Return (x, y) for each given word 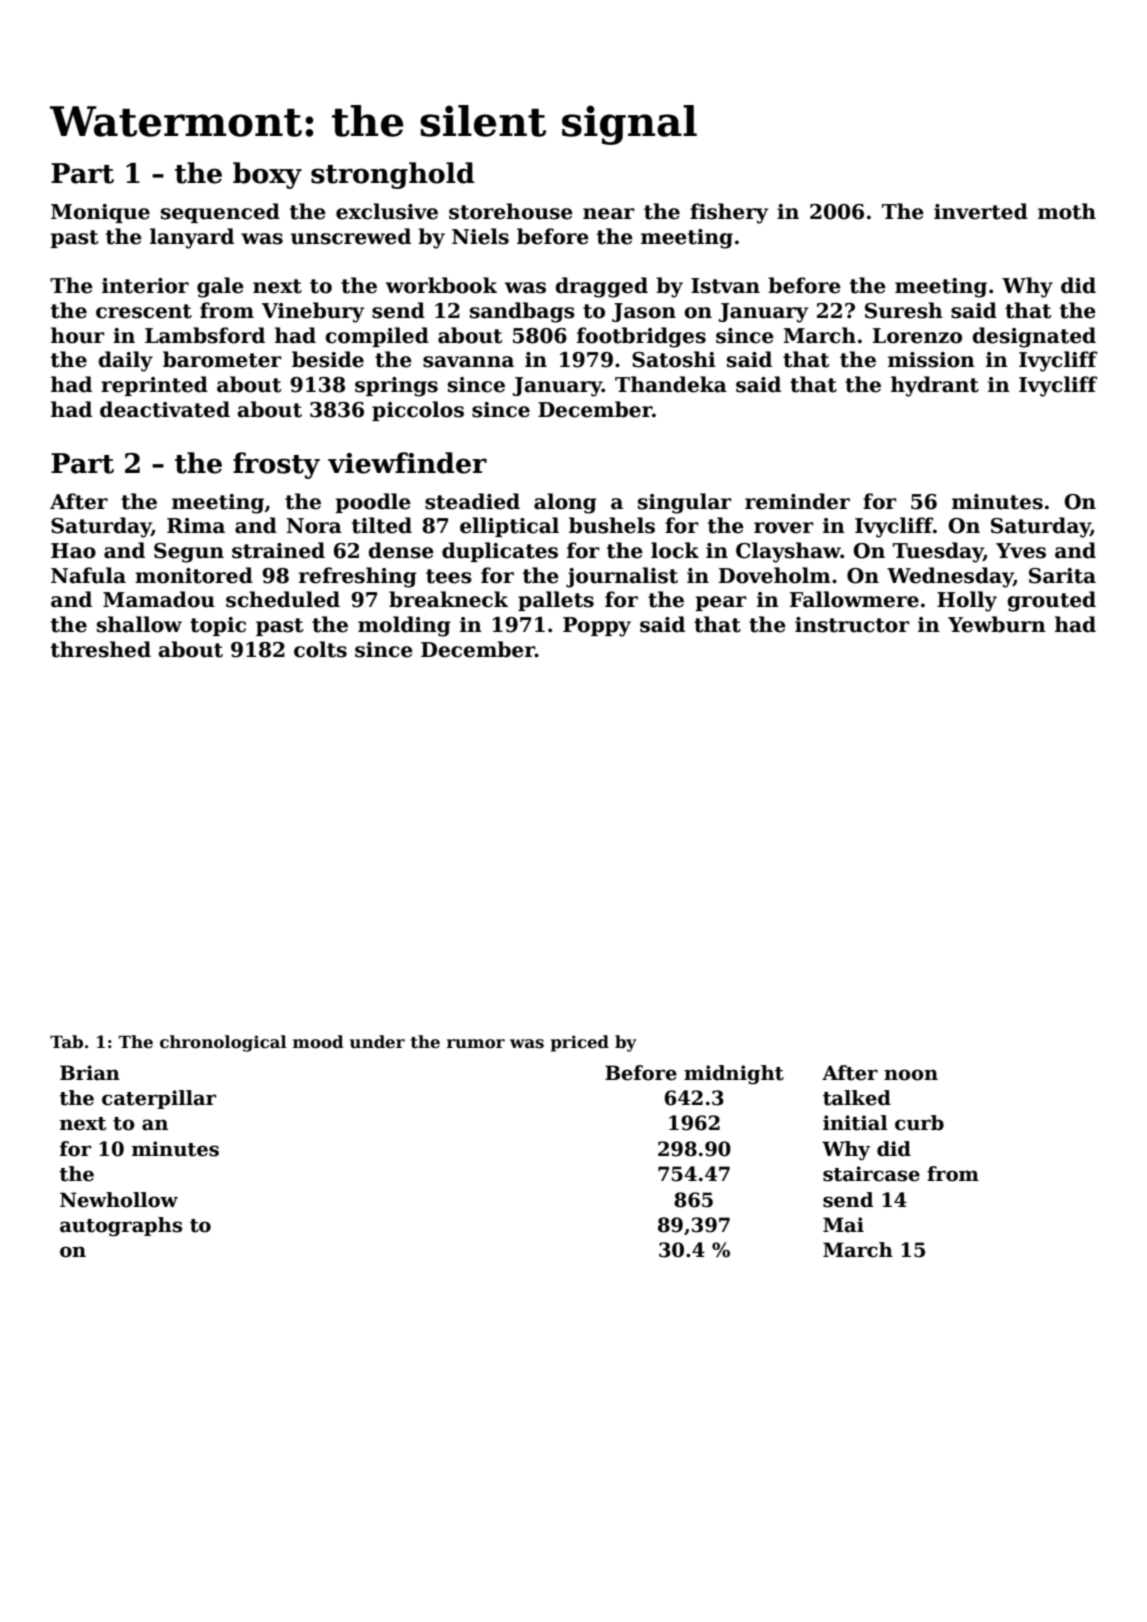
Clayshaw (788, 552)
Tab (66, 1042)
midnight (734, 1074)
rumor (476, 1044)
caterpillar (159, 1099)
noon (911, 1075)
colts (320, 649)
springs (396, 387)
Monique (100, 213)
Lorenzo (917, 336)
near (609, 214)
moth (1067, 211)
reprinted (154, 386)
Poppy (597, 627)
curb (919, 1123)
